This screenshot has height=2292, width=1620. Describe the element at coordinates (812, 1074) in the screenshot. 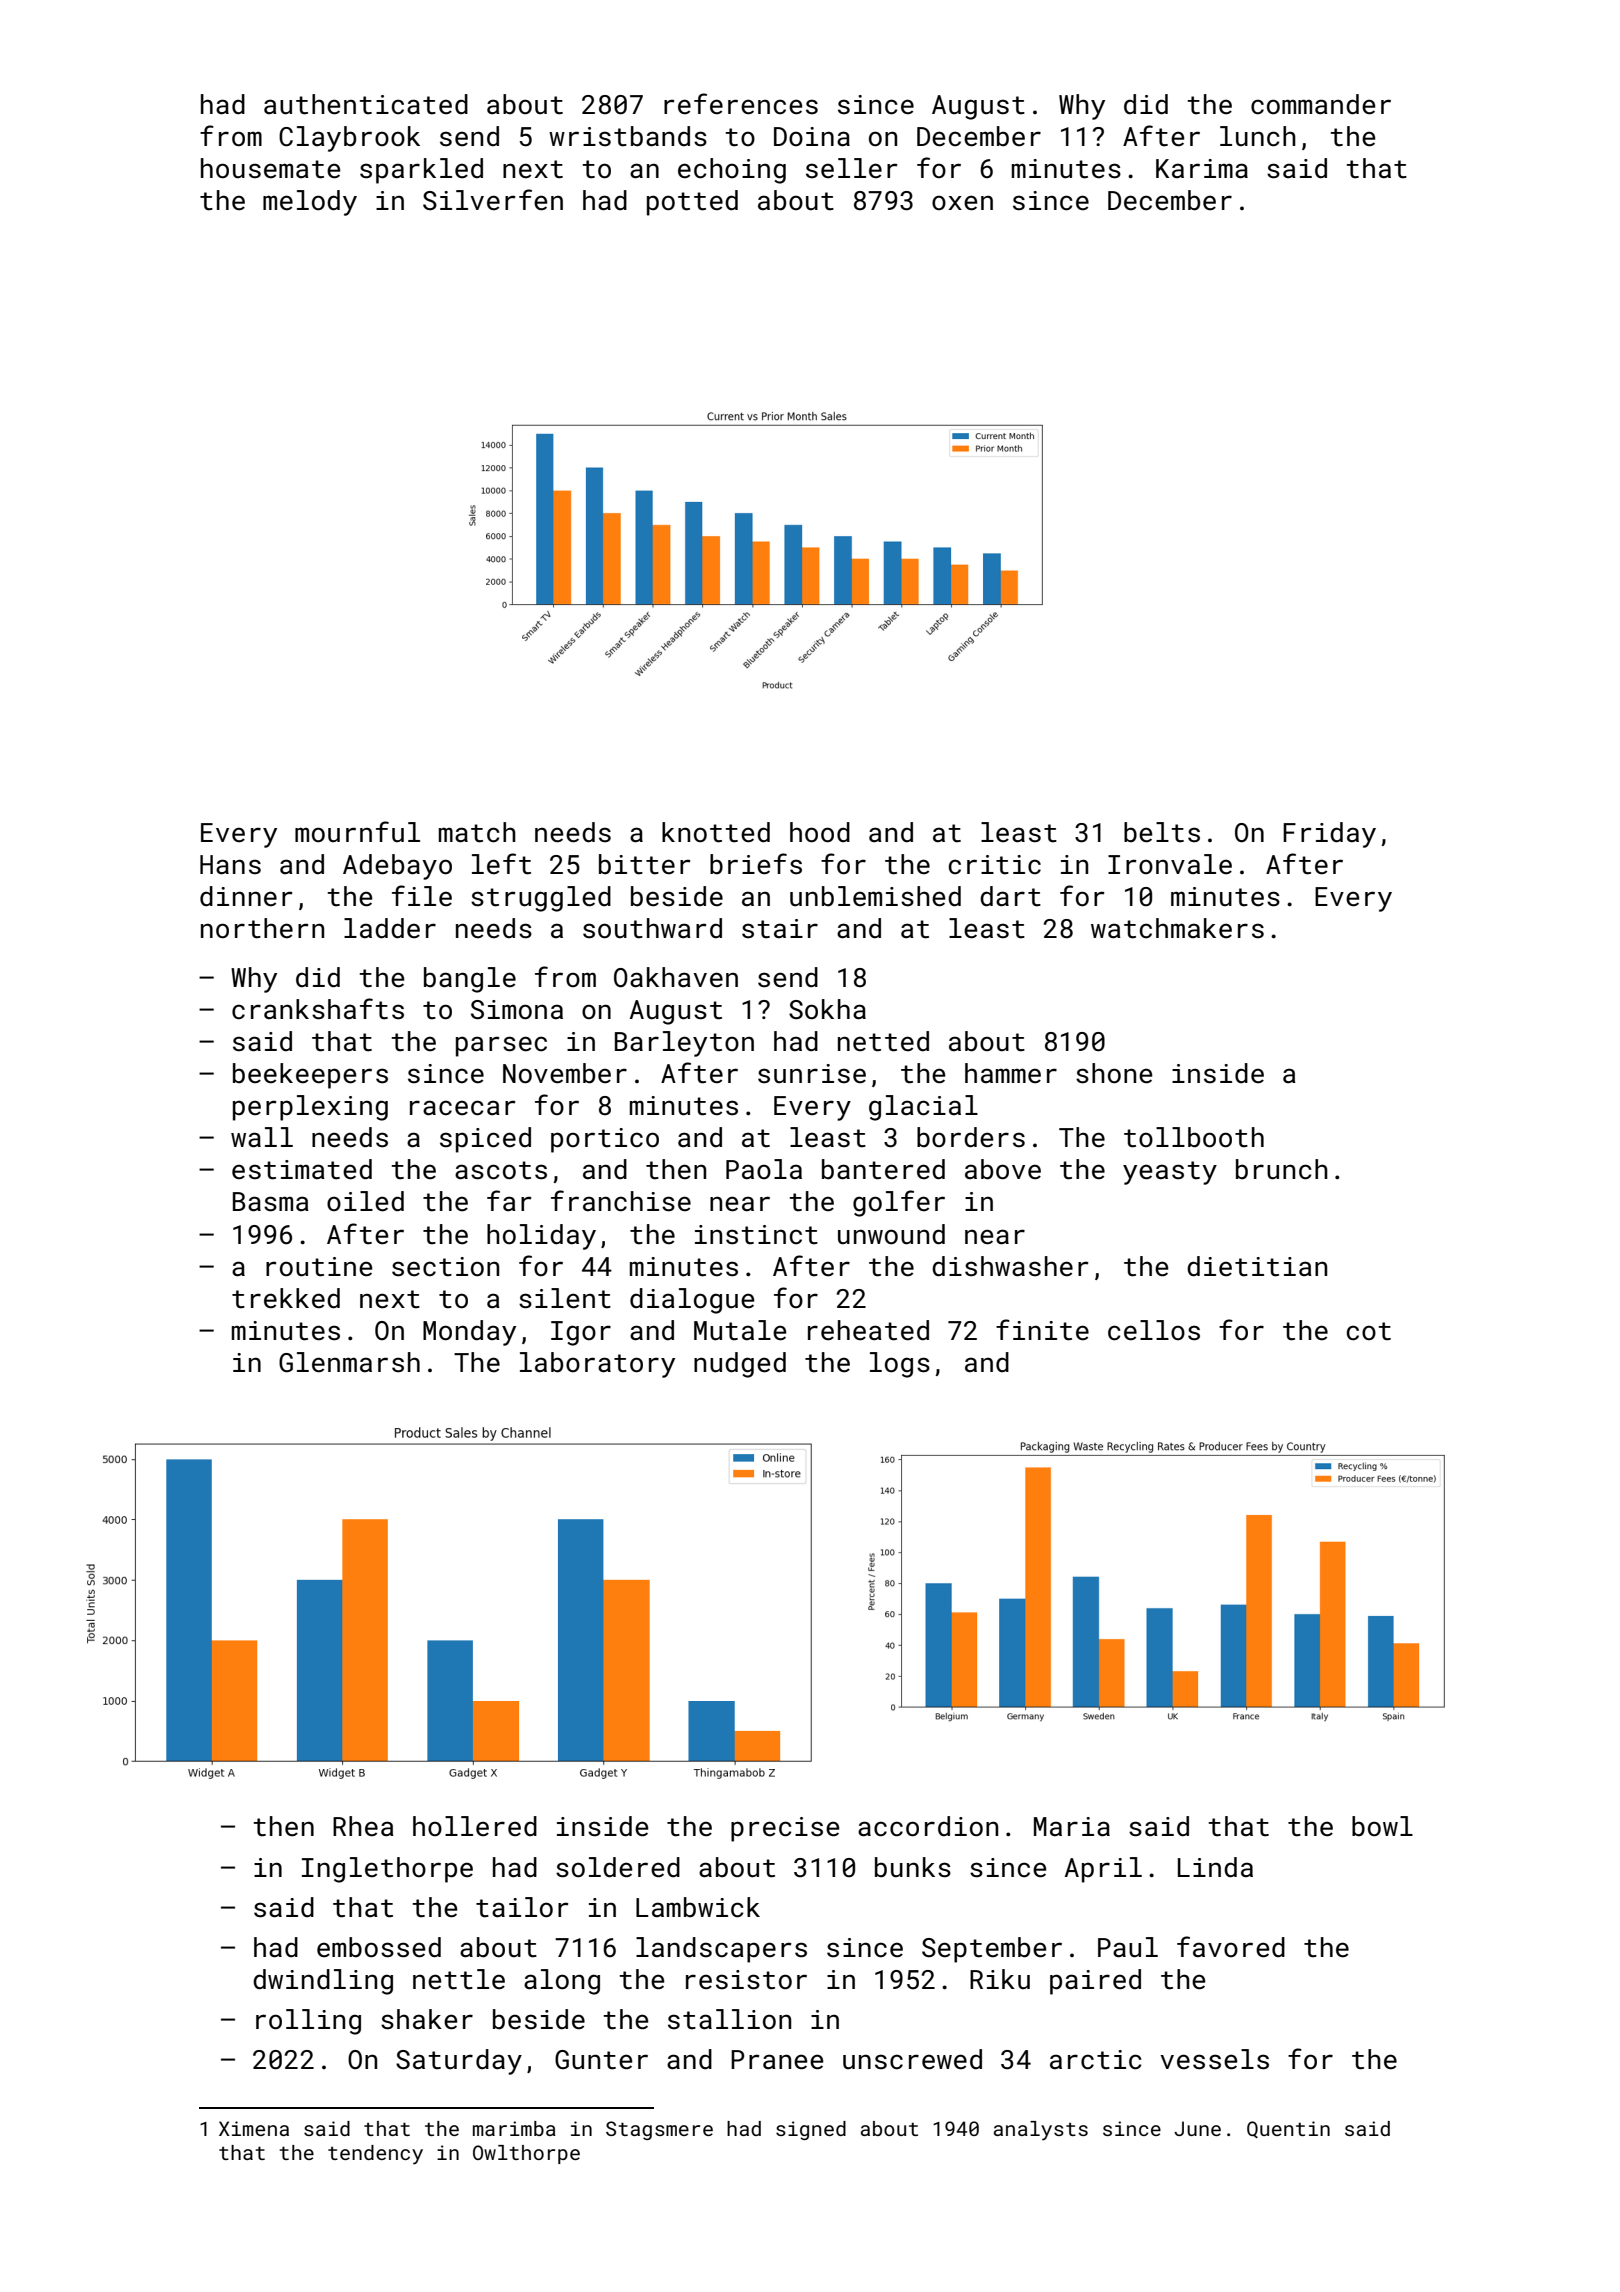

I see `sunrise` at that location.
